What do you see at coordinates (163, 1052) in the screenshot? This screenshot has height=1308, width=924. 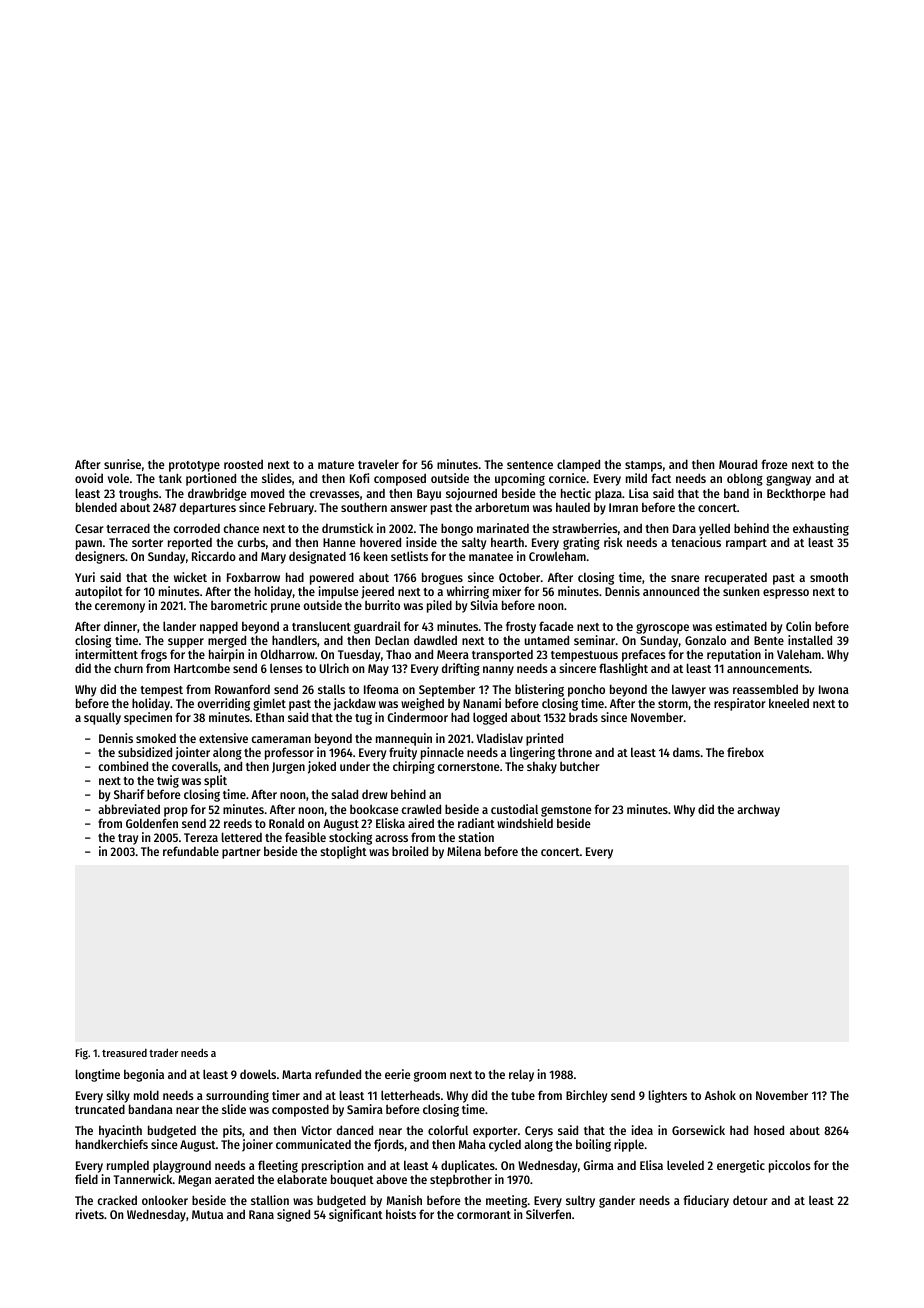 I see `trader` at bounding box center [163, 1052].
